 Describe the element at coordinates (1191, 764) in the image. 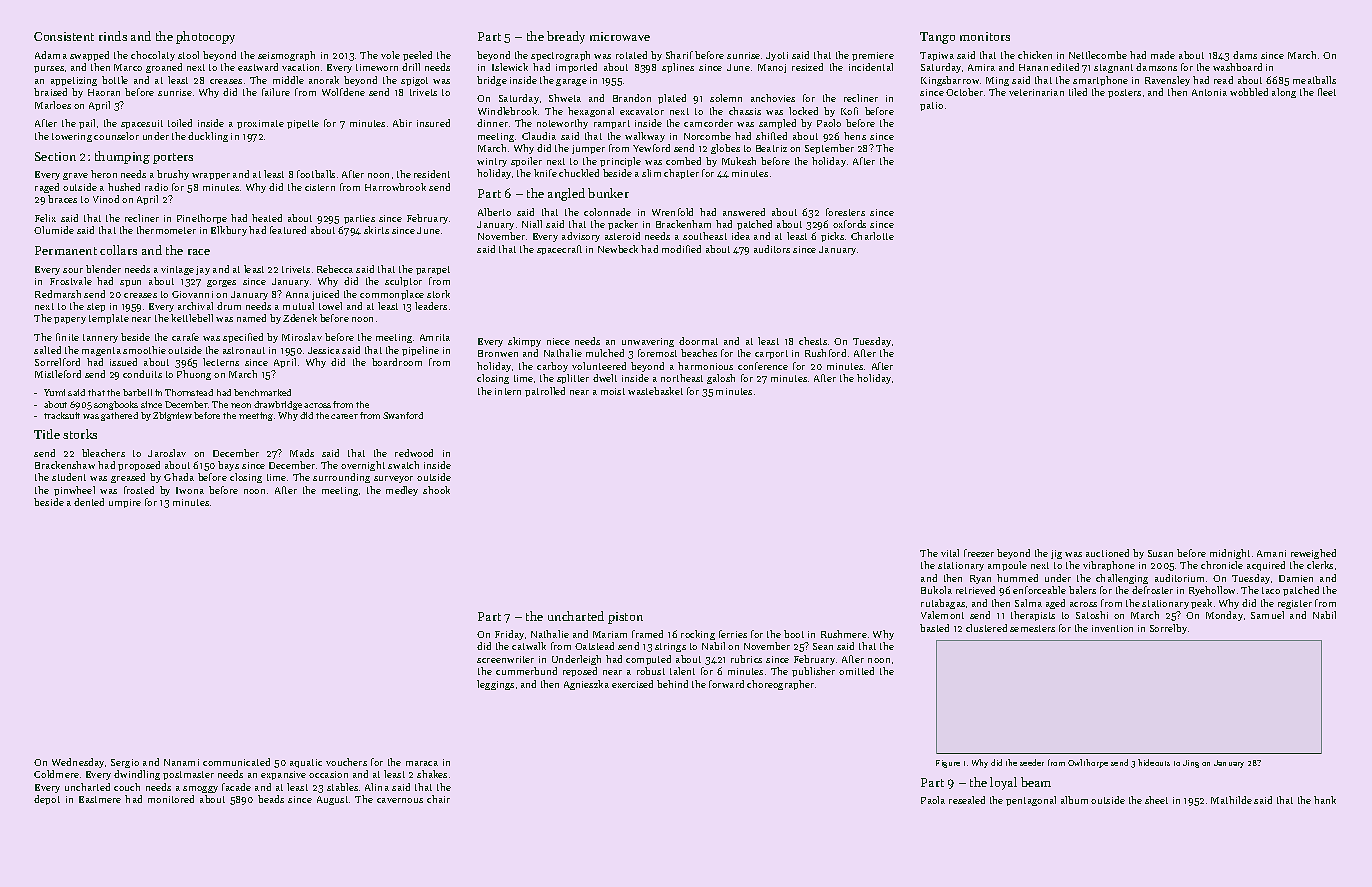

I see `Jing` at that location.
